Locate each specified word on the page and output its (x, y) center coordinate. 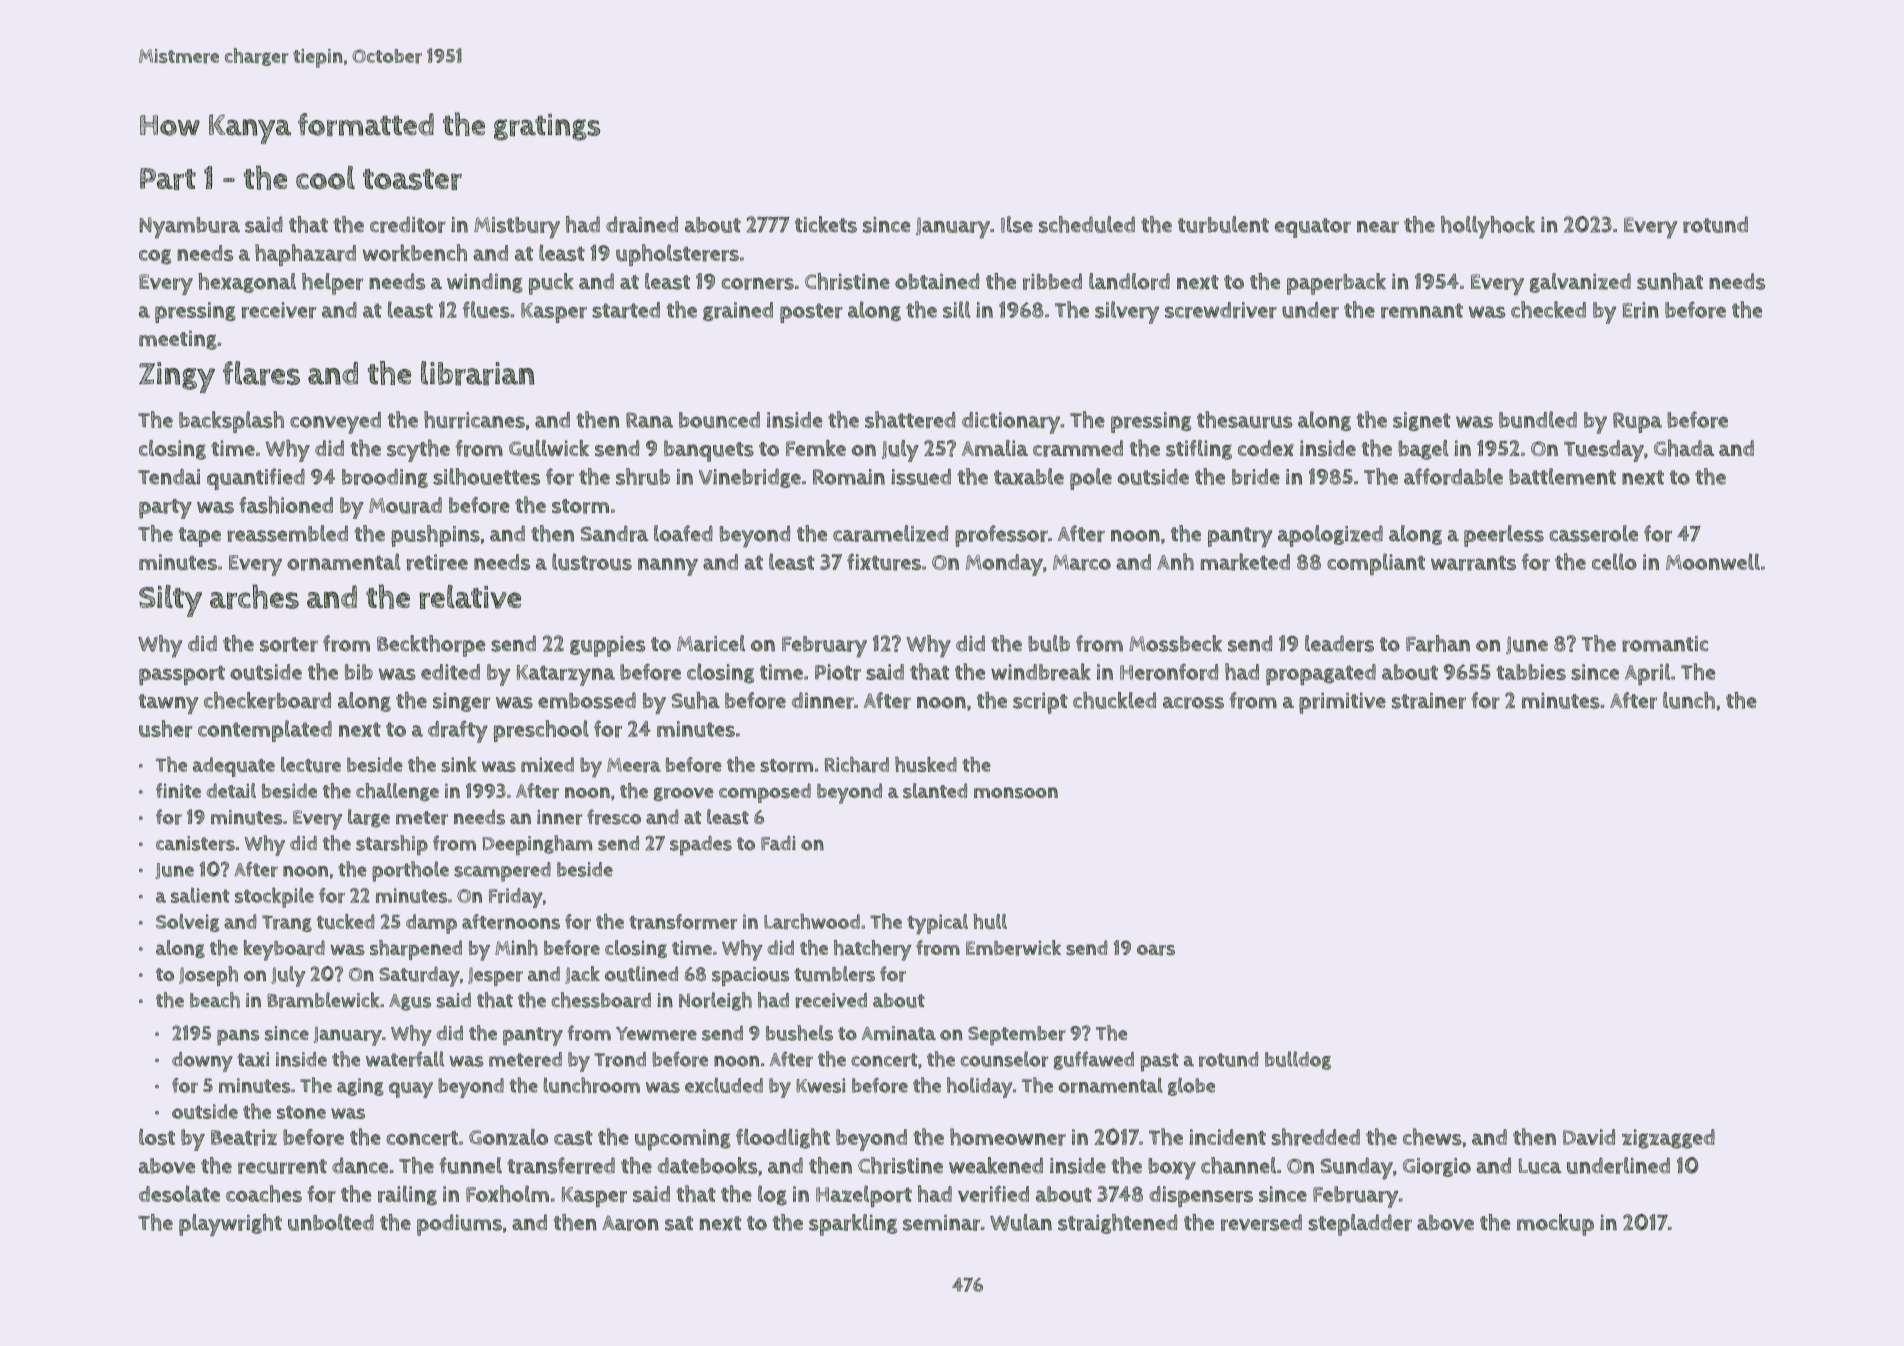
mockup (1555, 1225)
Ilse (1017, 224)
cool (325, 178)
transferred (561, 1165)
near (1378, 227)
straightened (1117, 1224)
